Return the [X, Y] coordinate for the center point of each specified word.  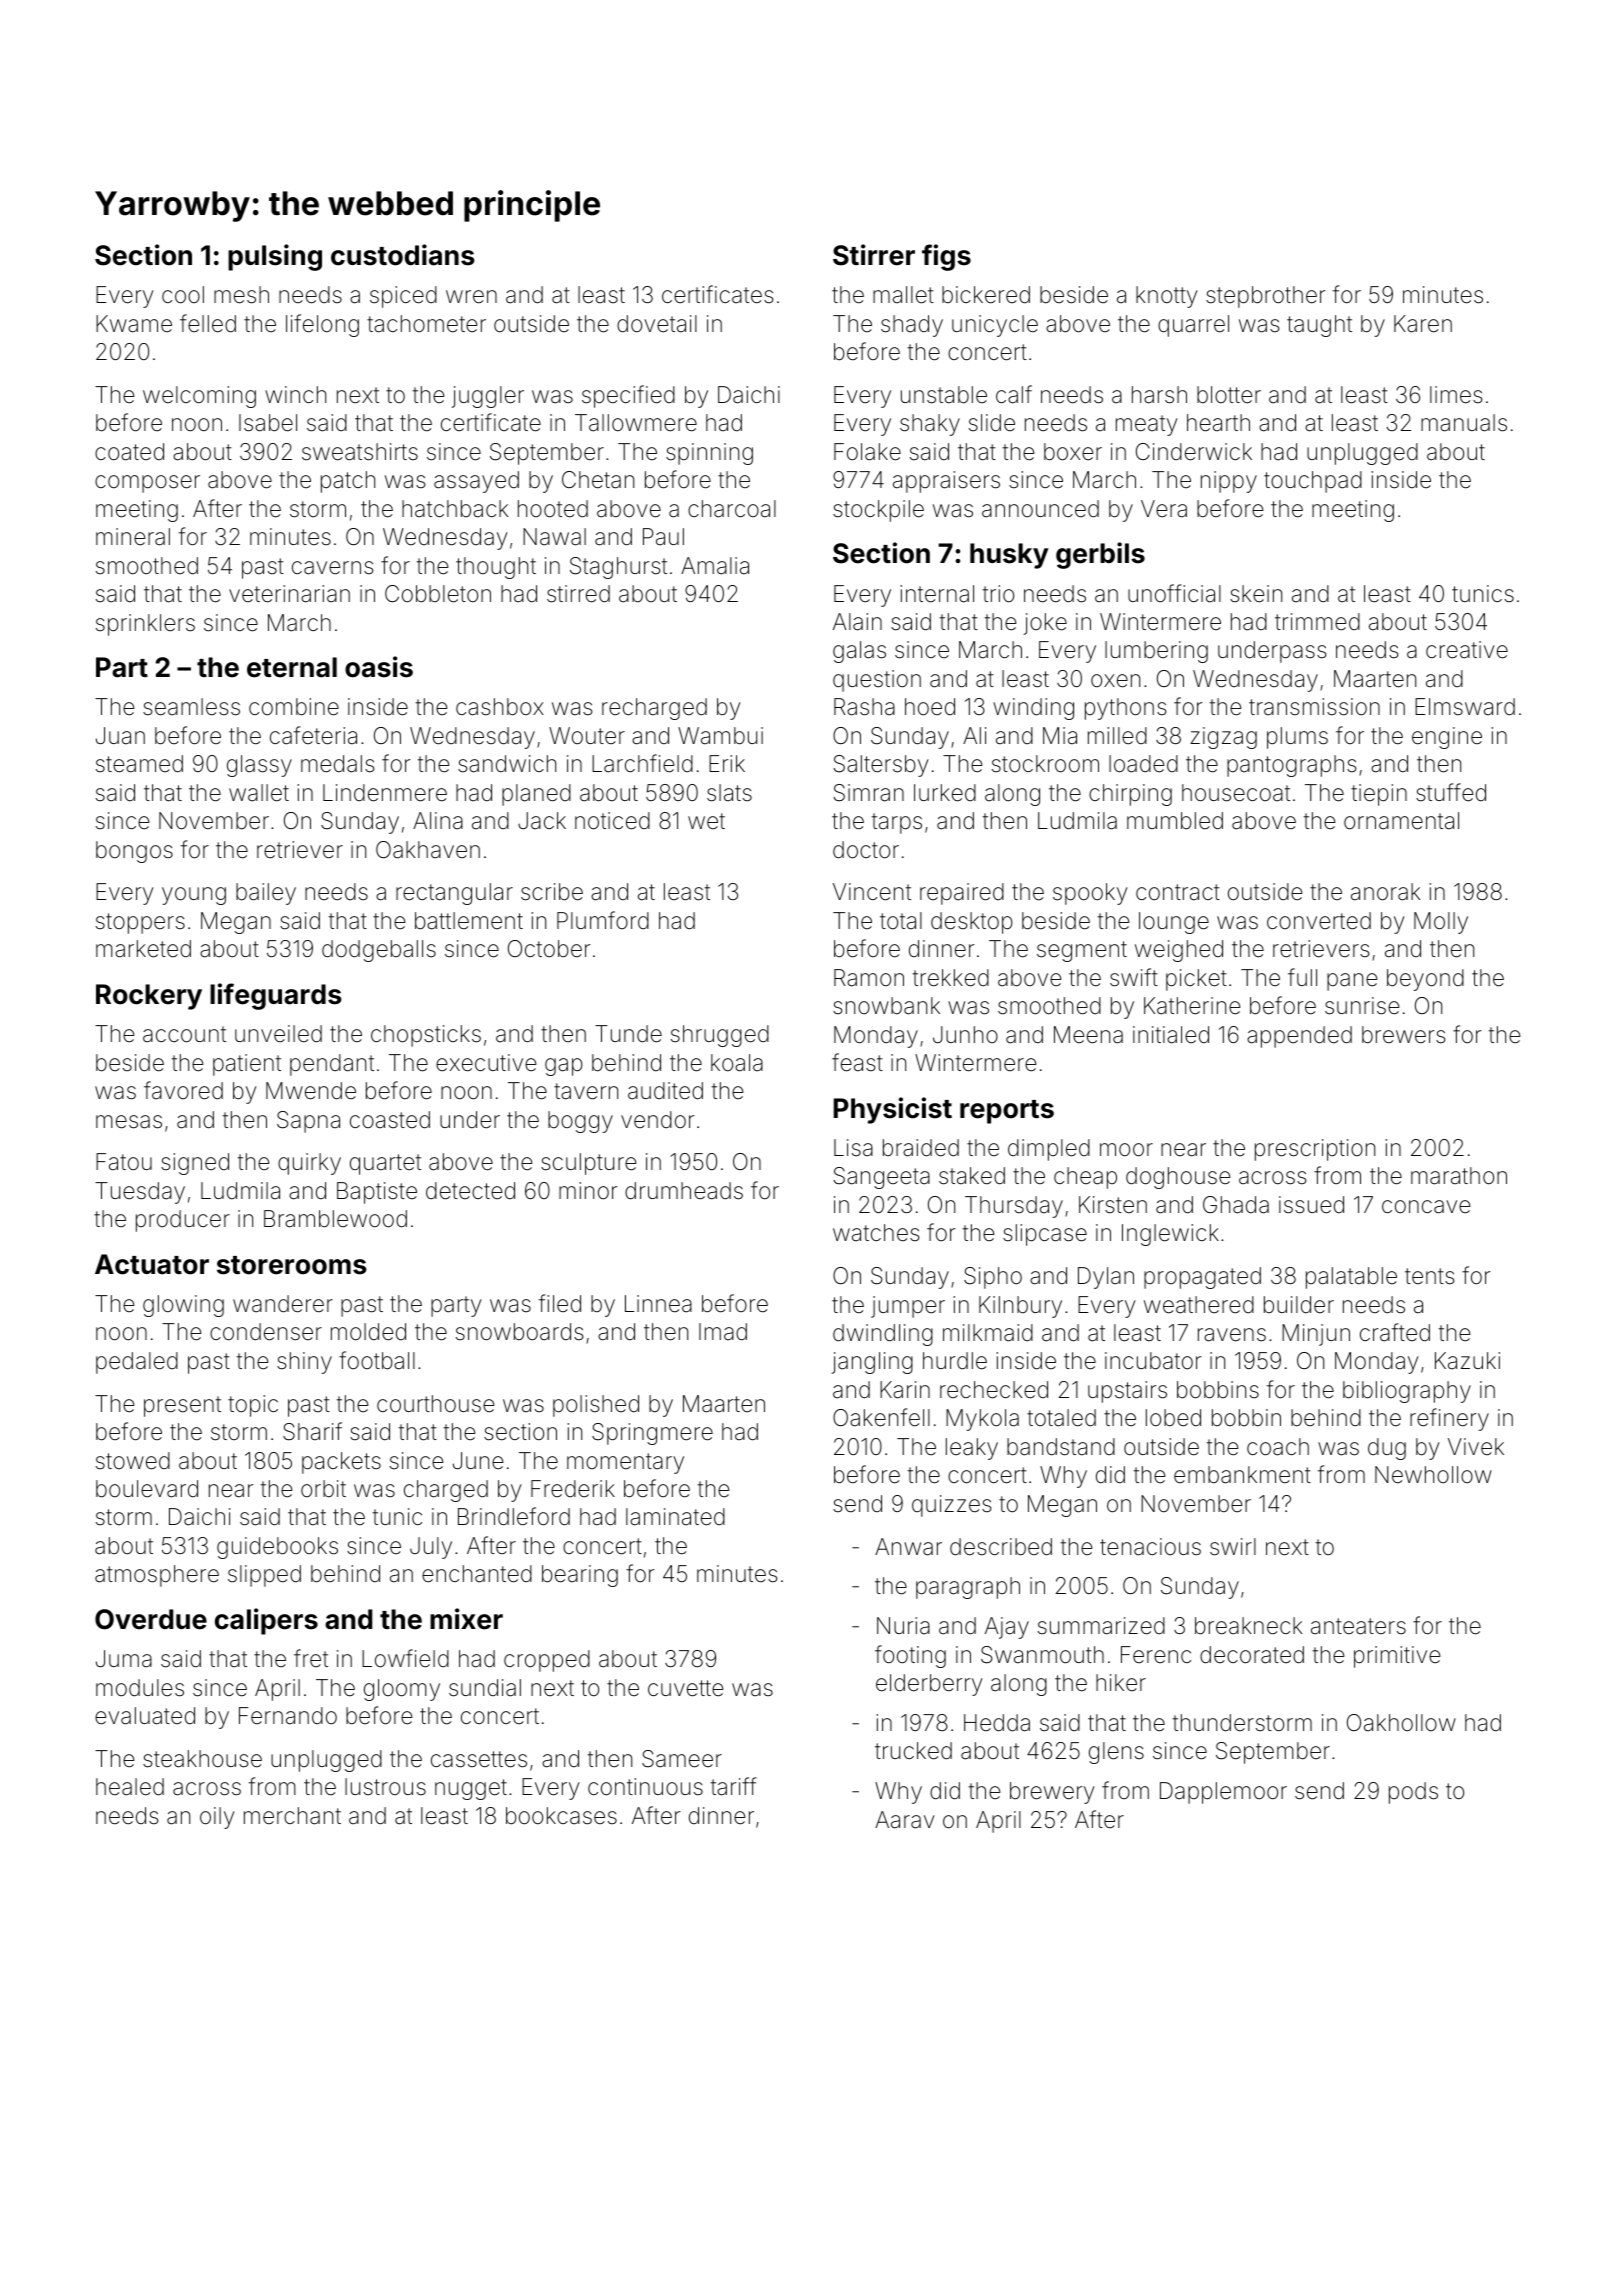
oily [217, 1818]
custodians [403, 255]
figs [946, 257]
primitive [1397, 1657]
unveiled [278, 1034]
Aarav [905, 1820]
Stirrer [874, 255]
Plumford [603, 920]
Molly [1441, 923]
